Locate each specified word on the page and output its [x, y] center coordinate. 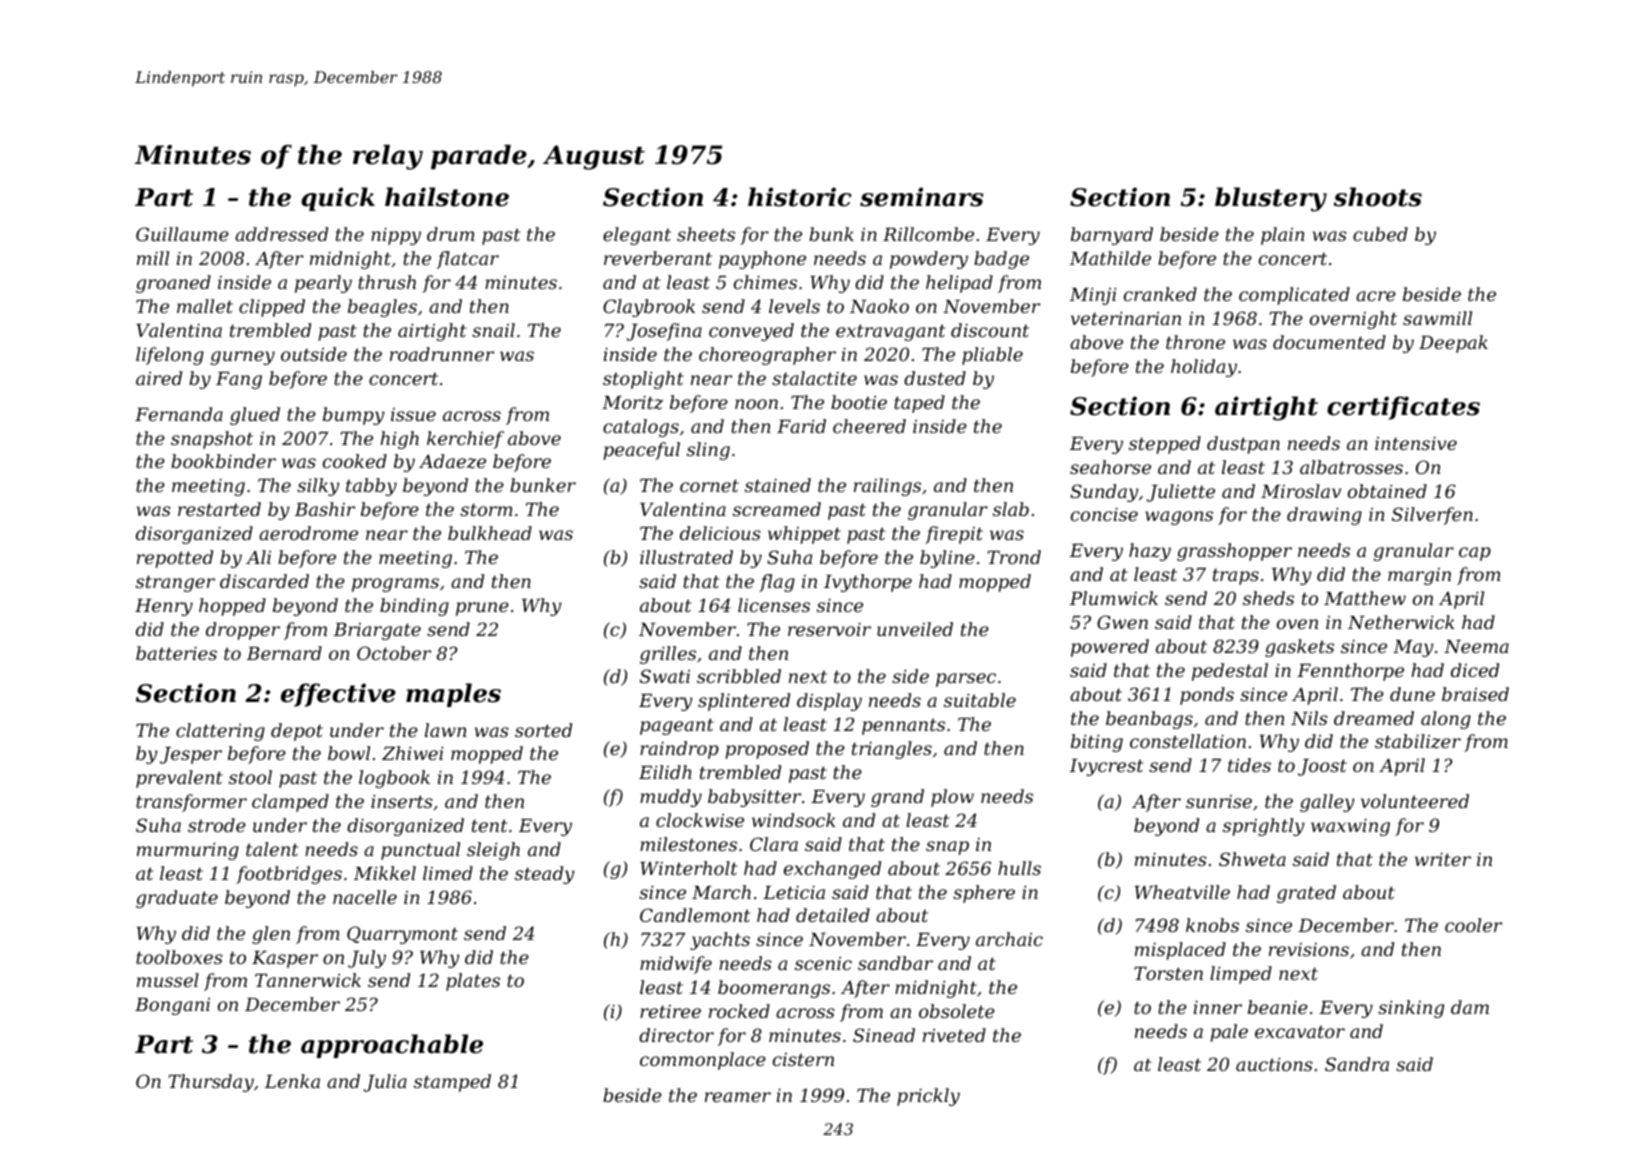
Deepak [1453, 344]
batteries [176, 653]
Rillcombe [928, 234]
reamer [738, 1097]
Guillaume [182, 234]
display [829, 702]
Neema [1476, 646]
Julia [385, 1083]
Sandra [1357, 1064]
